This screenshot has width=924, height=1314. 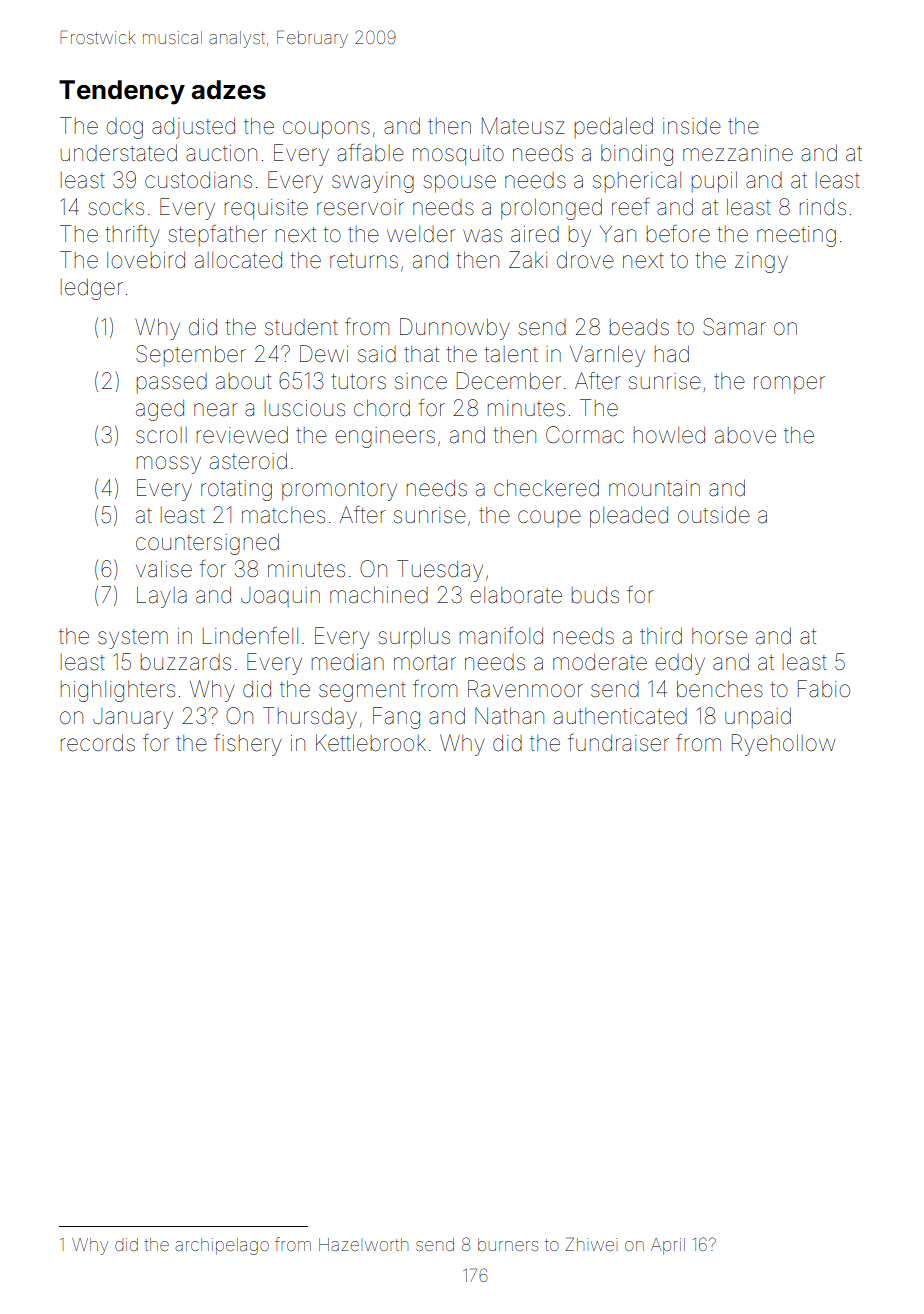 What do you see at coordinates (745, 435) in the screenshot?
I see `above` at bounding box center [745, 435].
